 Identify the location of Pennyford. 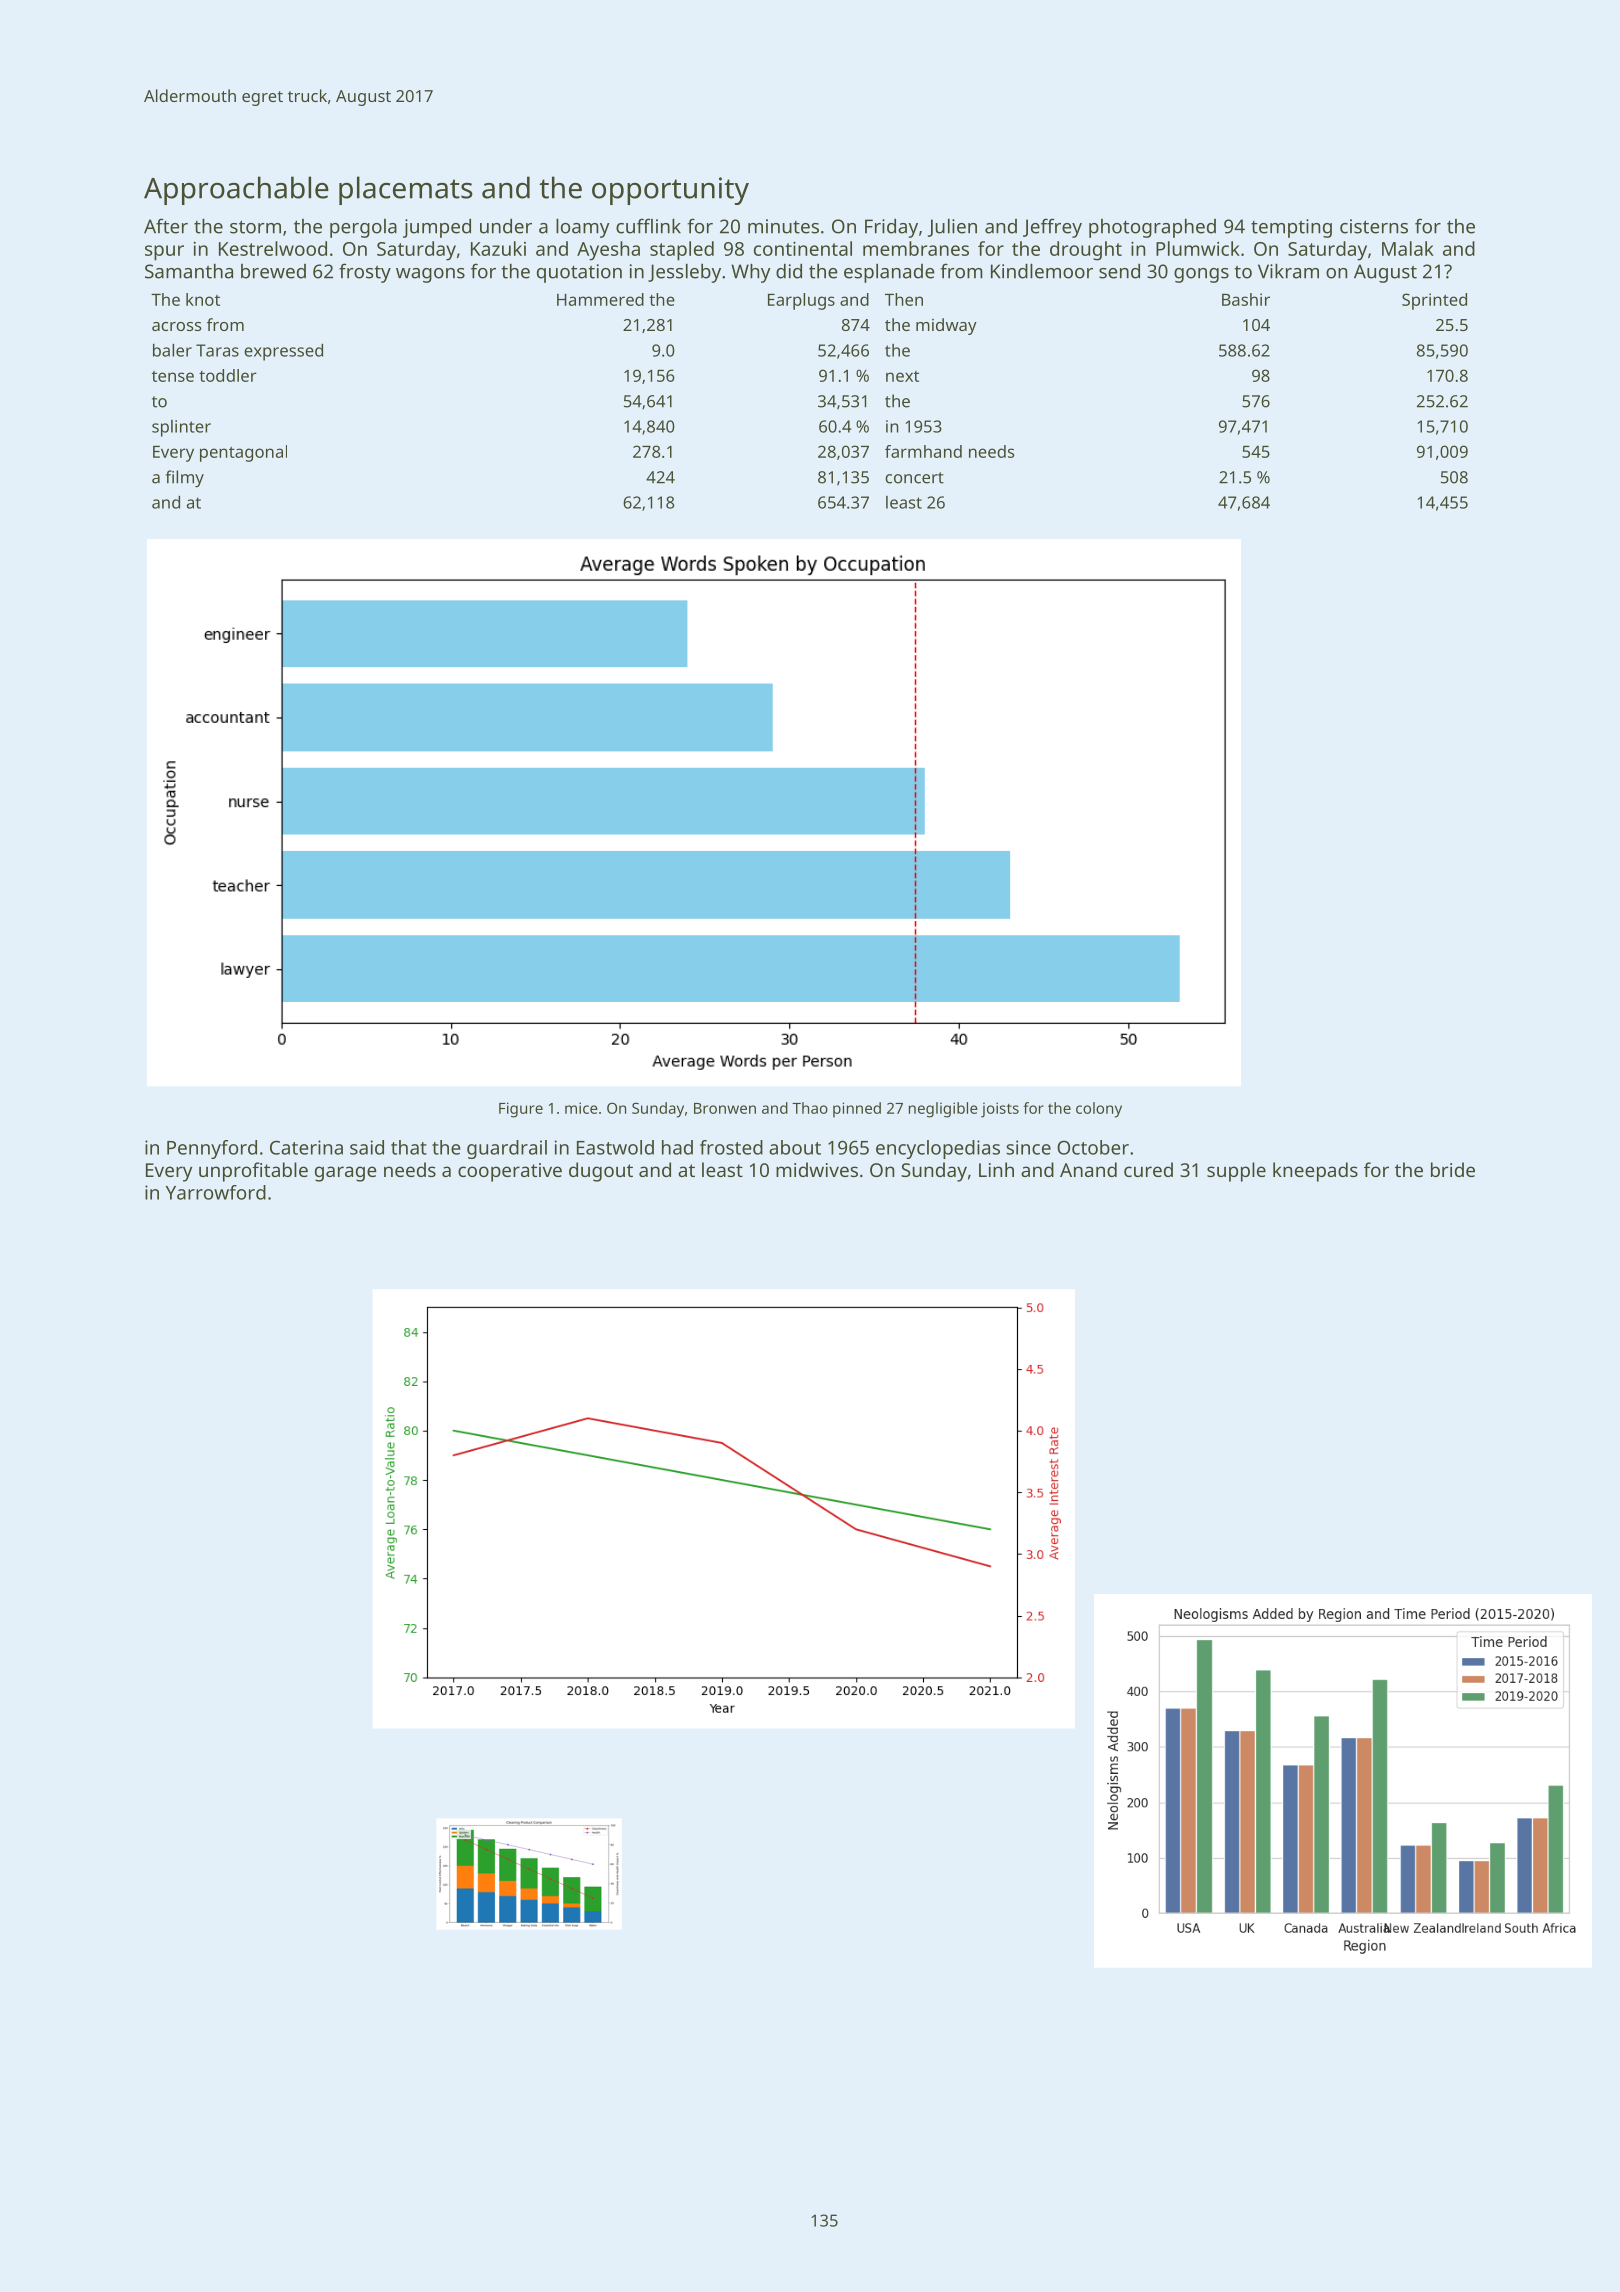
(212, 1149).
